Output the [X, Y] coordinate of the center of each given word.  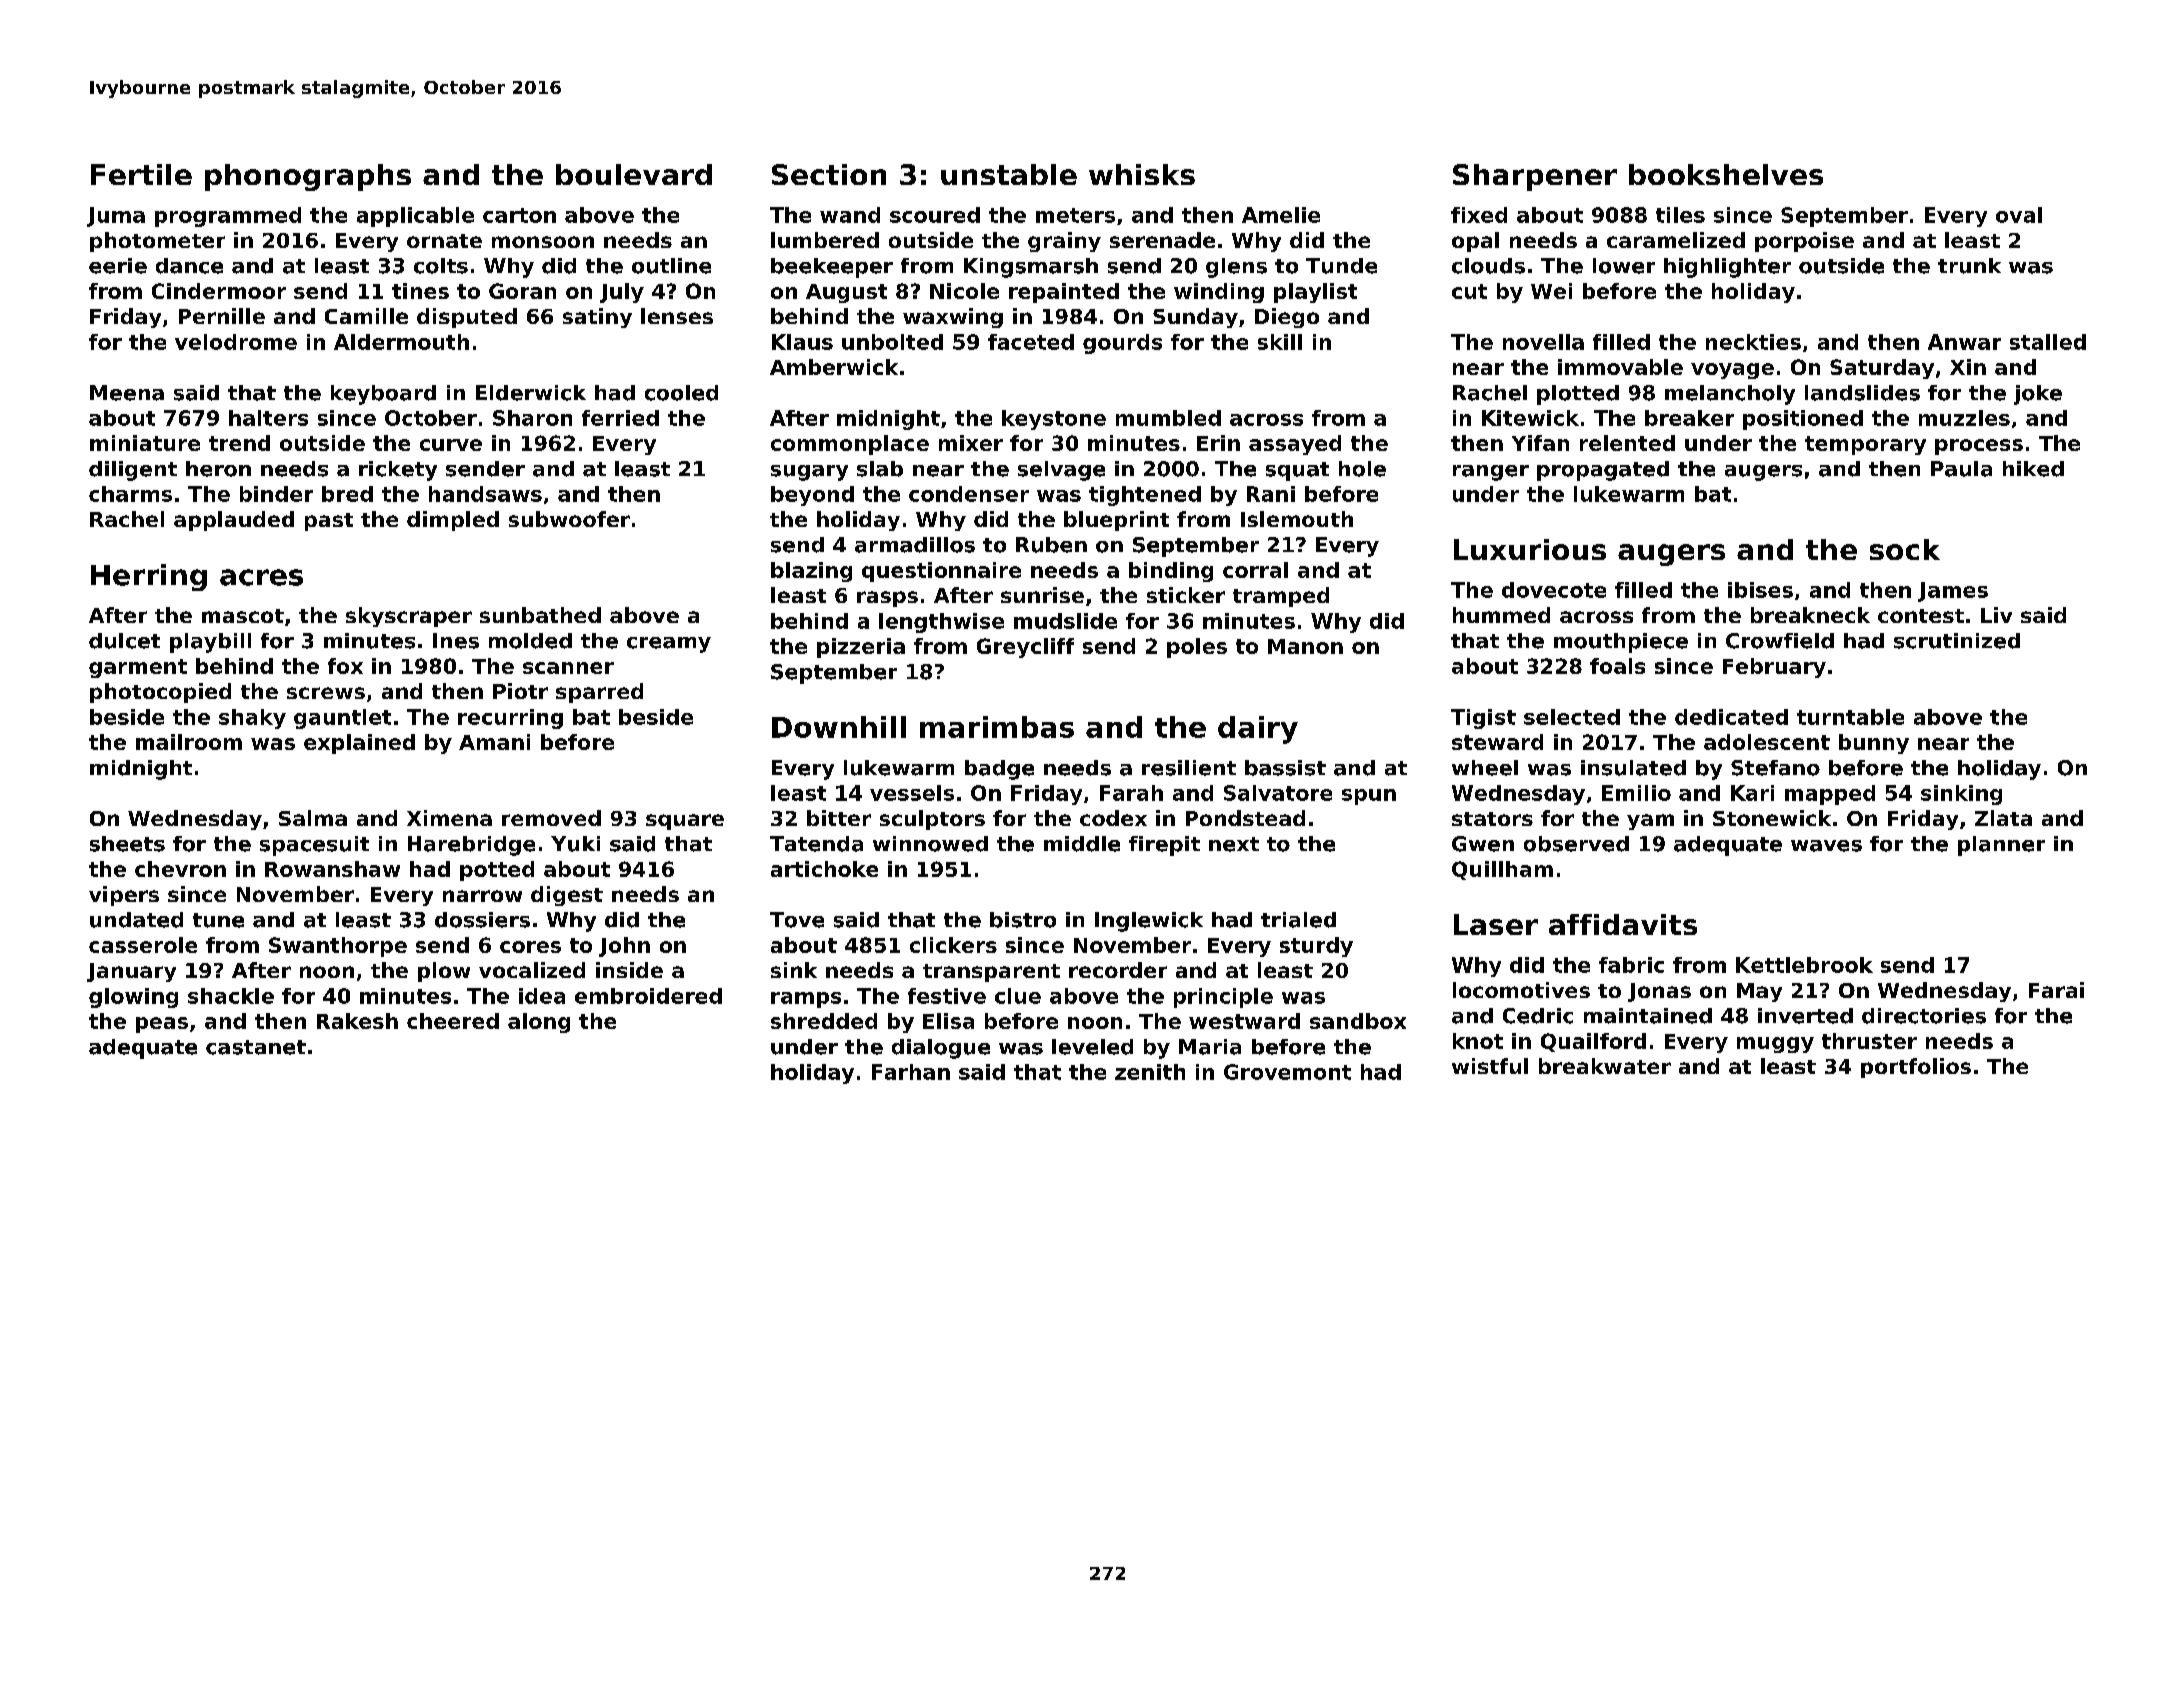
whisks [1142, 174]
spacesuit [314, 846]
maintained [1648, 1016]
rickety [398, 471]
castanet [256, 1047]
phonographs [308, 177]
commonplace [850, 445]
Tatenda [816, 844]
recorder [1118, 970]
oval [2019, 215]
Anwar [1964, 342]
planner [2001, 846]
